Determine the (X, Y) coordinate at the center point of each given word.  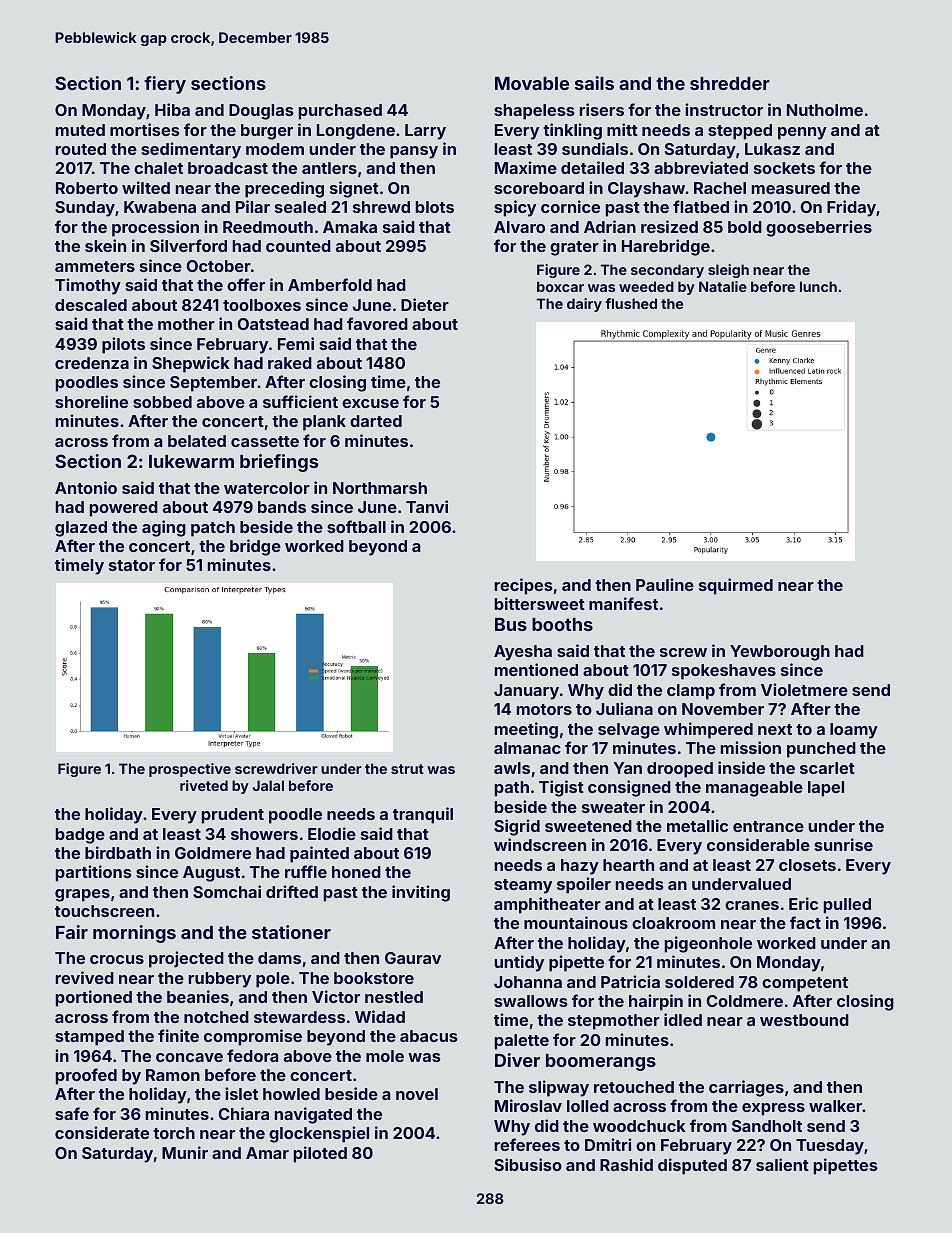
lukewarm (191, 461)
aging (164, 528)
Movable (532, 83)
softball (356, 526)
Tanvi (427, 506)
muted (80, 130)
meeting (526, 730)
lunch (818, 286)
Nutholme (825, 110)
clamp (691, 692)
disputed (692, 1166)
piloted (320, 1154)
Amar (267, 1153)
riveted (204, 785)
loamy (854, 731)
